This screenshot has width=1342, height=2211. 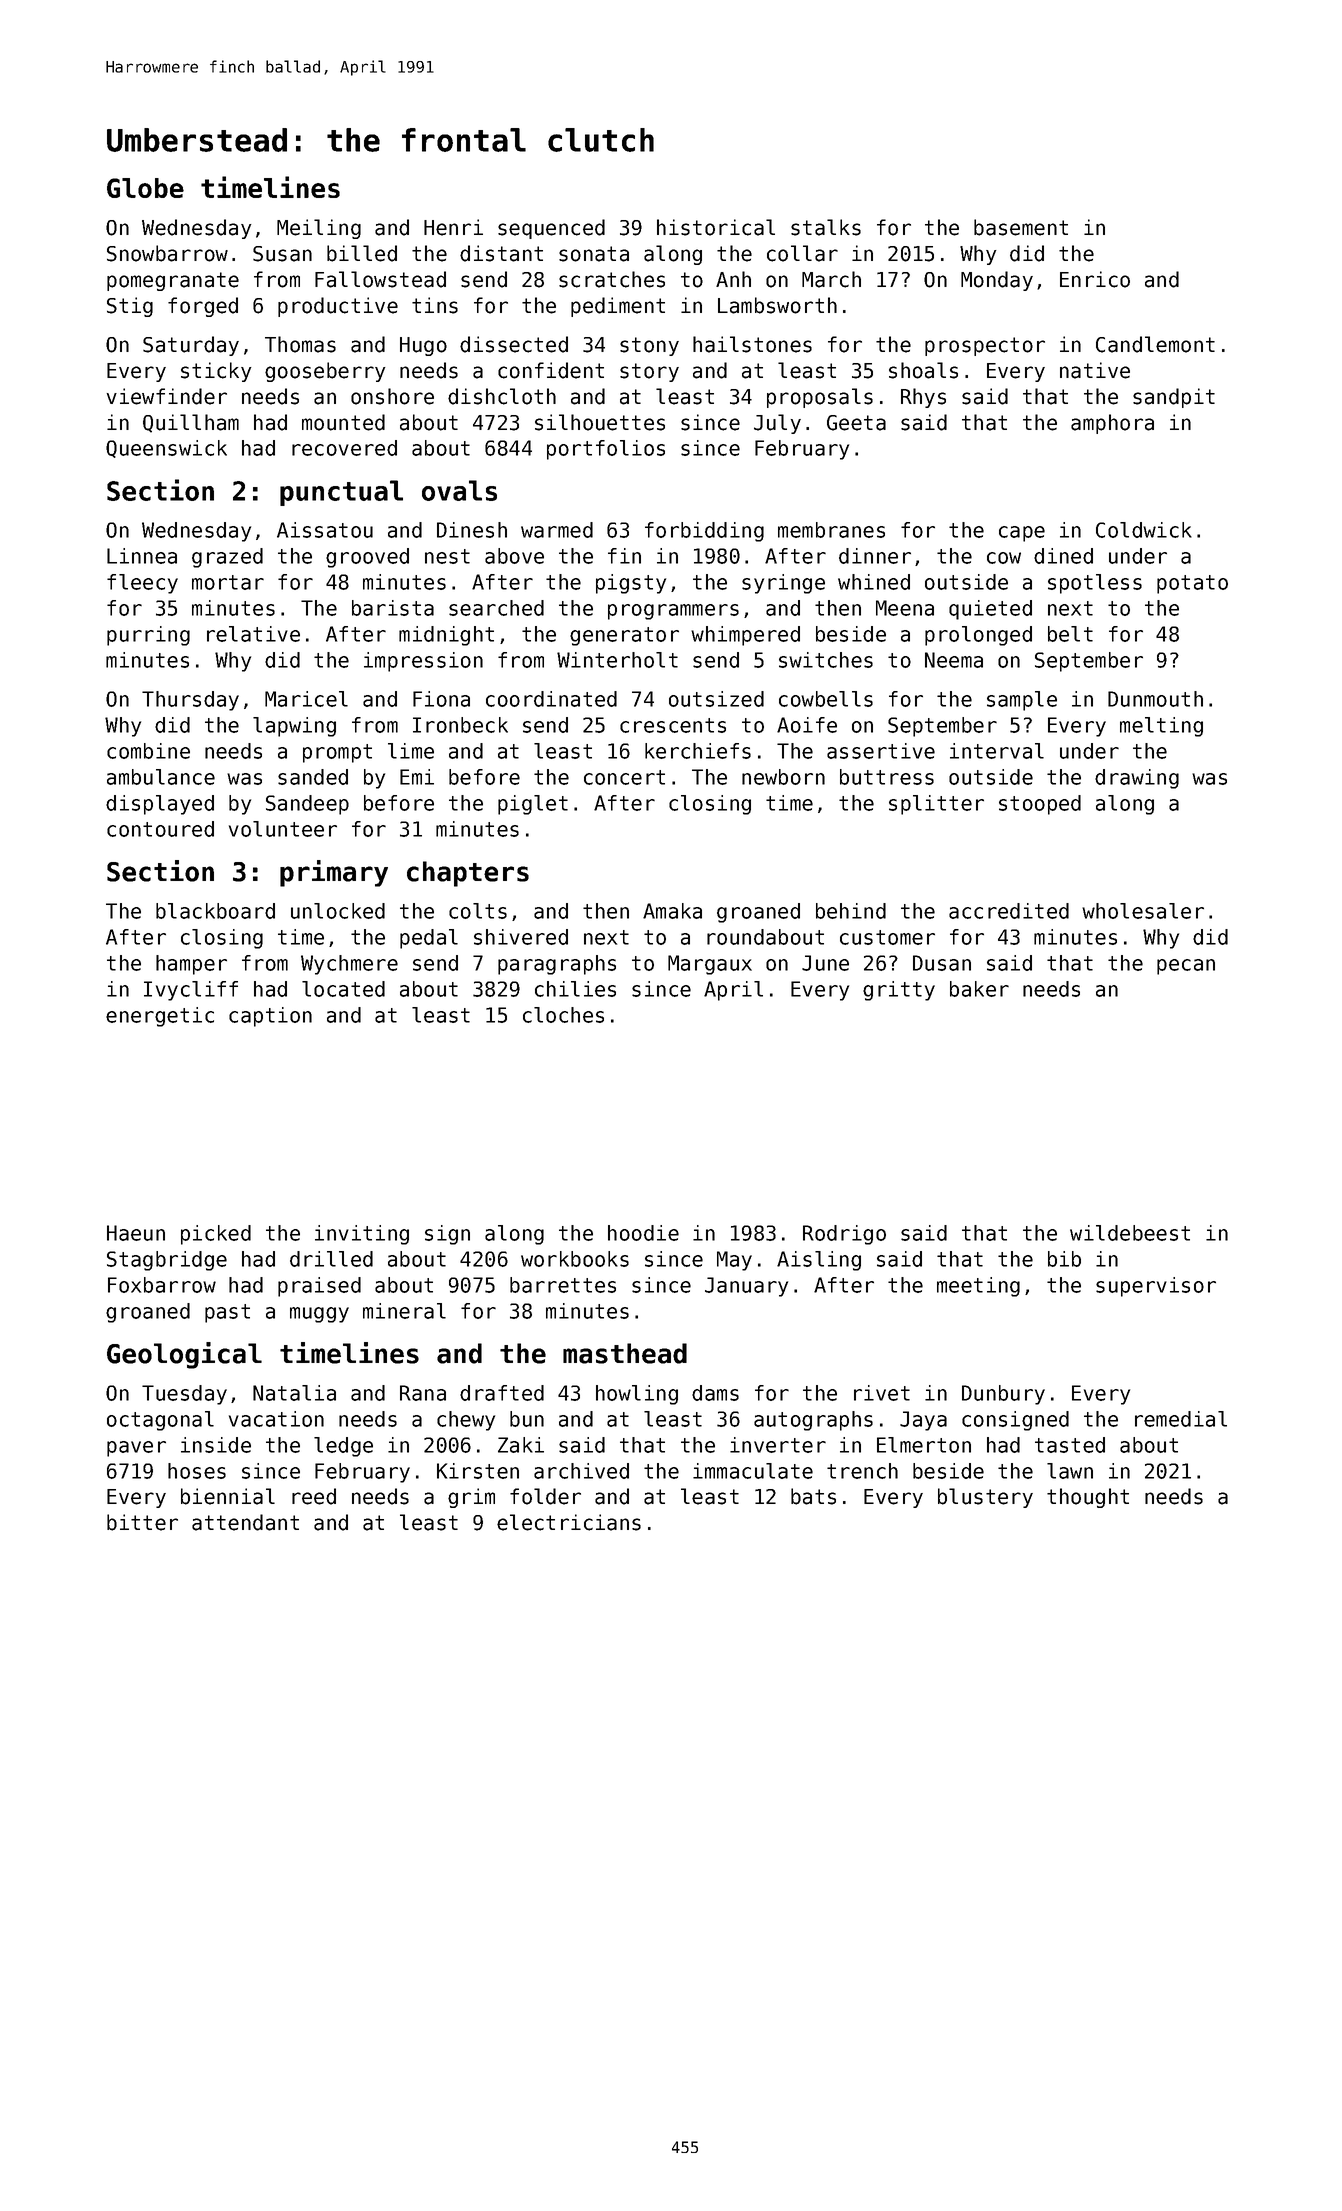 What do you see at coordinates (184, 1395) in the screenshot?
I see `Tuesday` at bounding box center [184, 1395].
